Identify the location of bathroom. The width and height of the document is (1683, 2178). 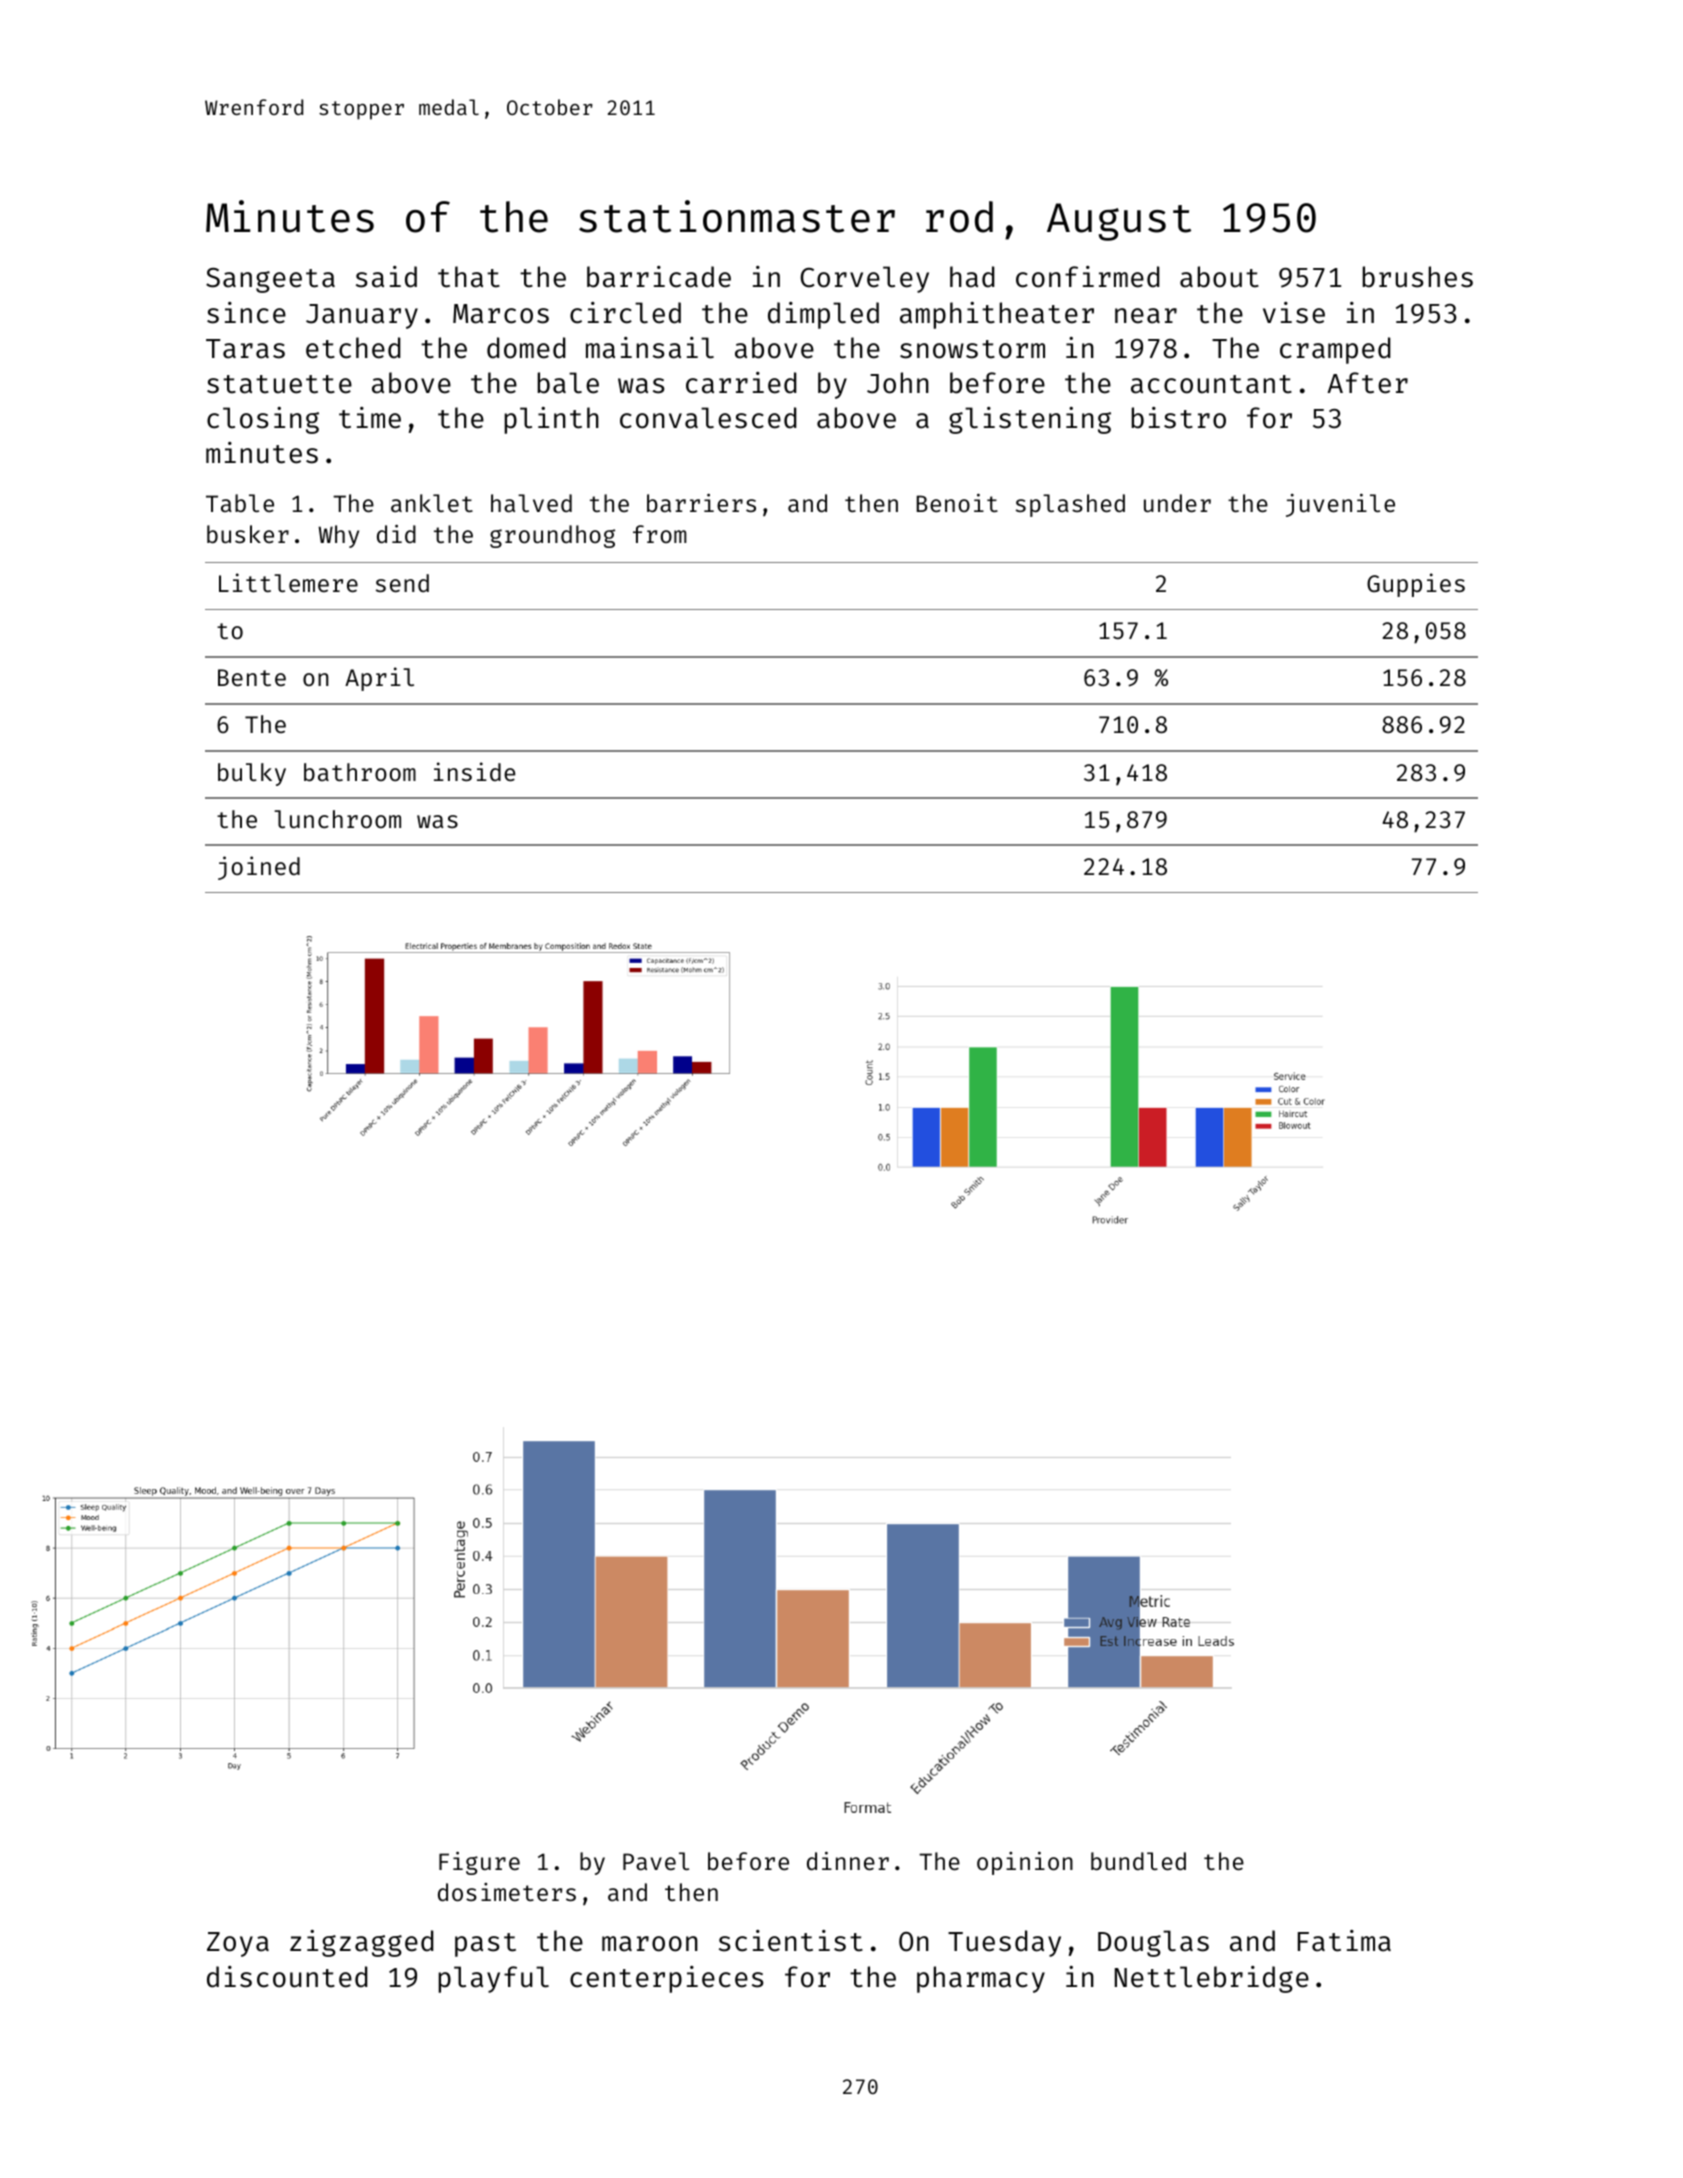
(360, 772).
